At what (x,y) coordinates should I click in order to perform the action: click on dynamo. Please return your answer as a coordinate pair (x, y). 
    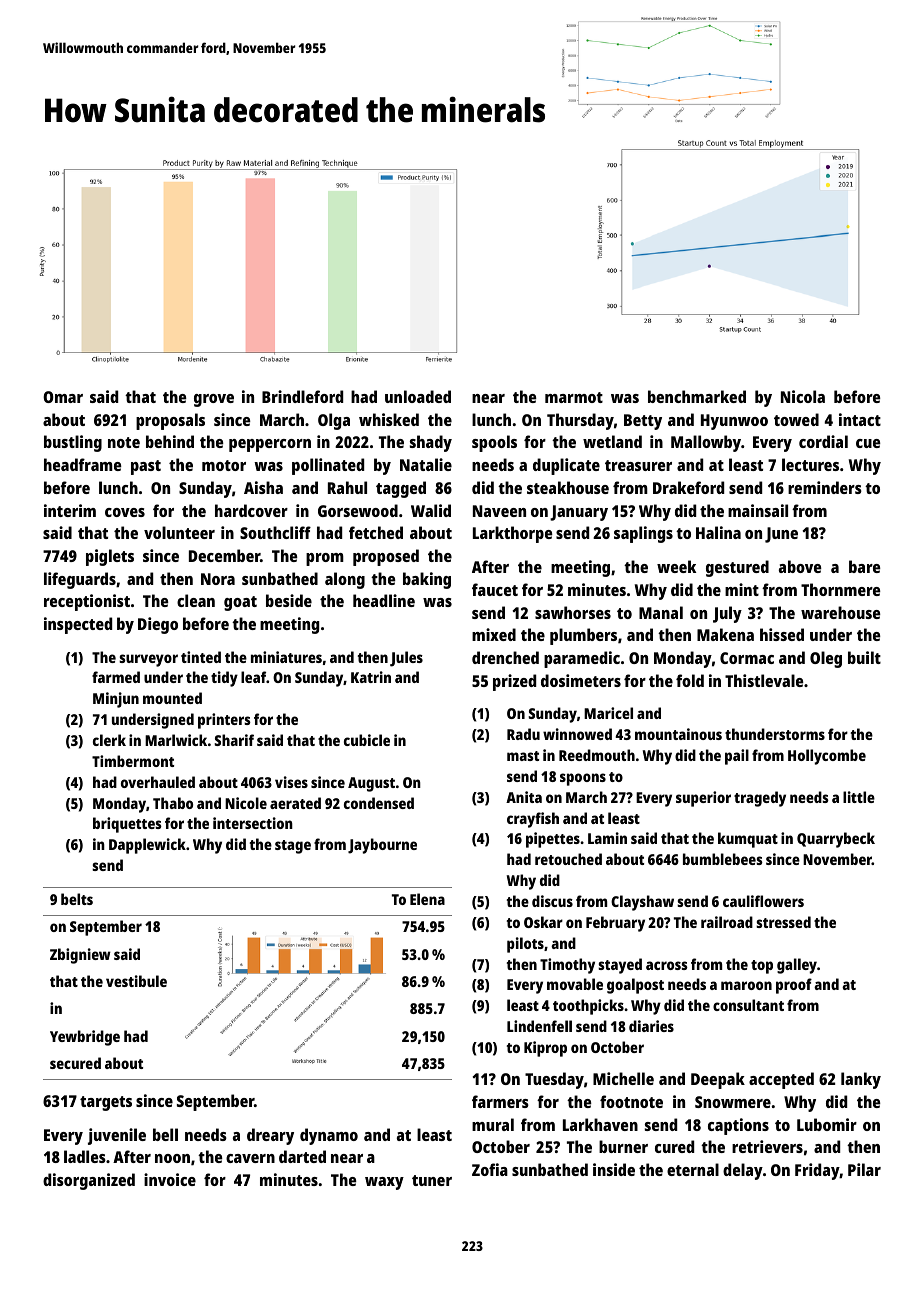
    Looking at the image, I should click on (329, 1136).
